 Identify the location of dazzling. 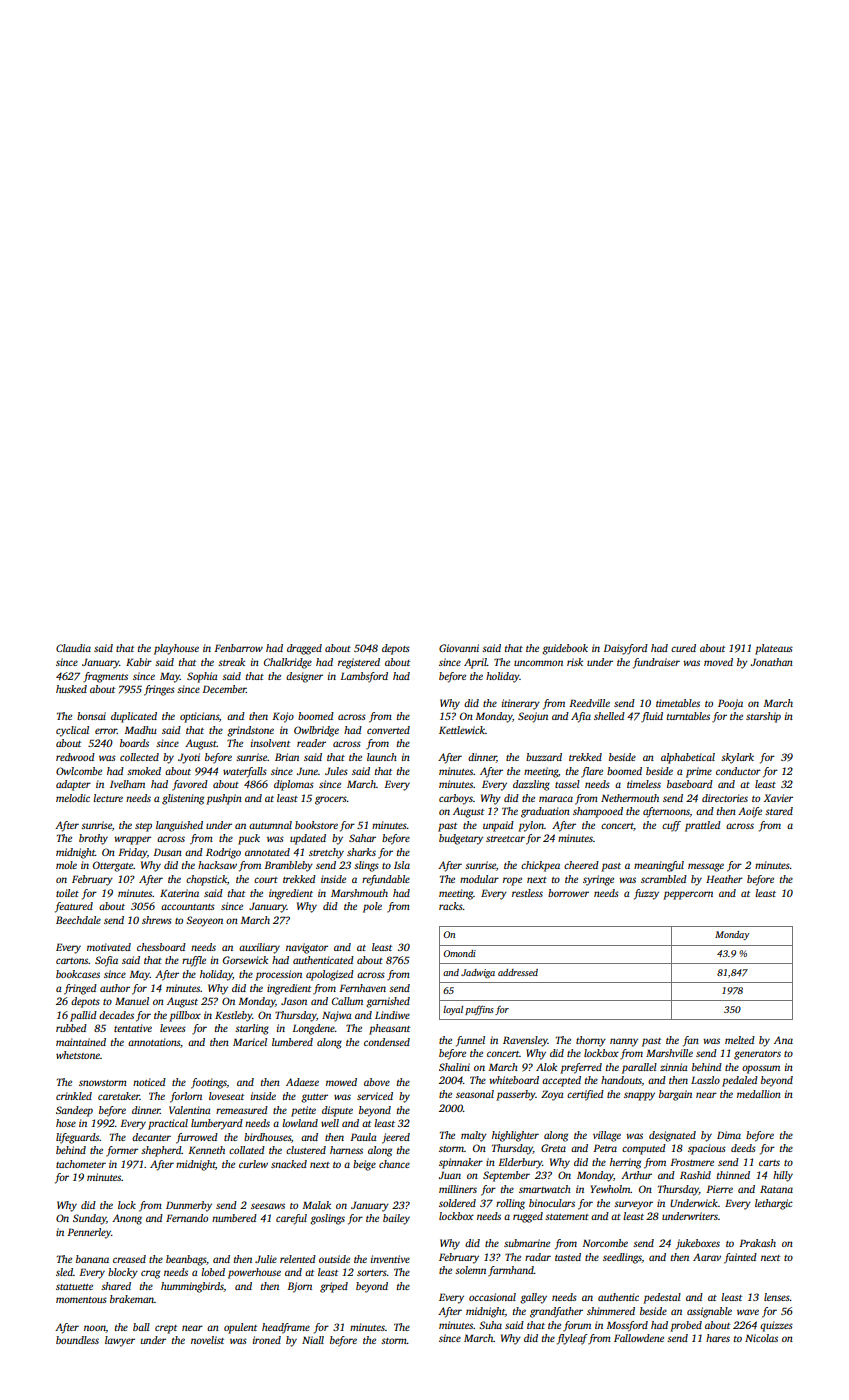
(531, 785).
